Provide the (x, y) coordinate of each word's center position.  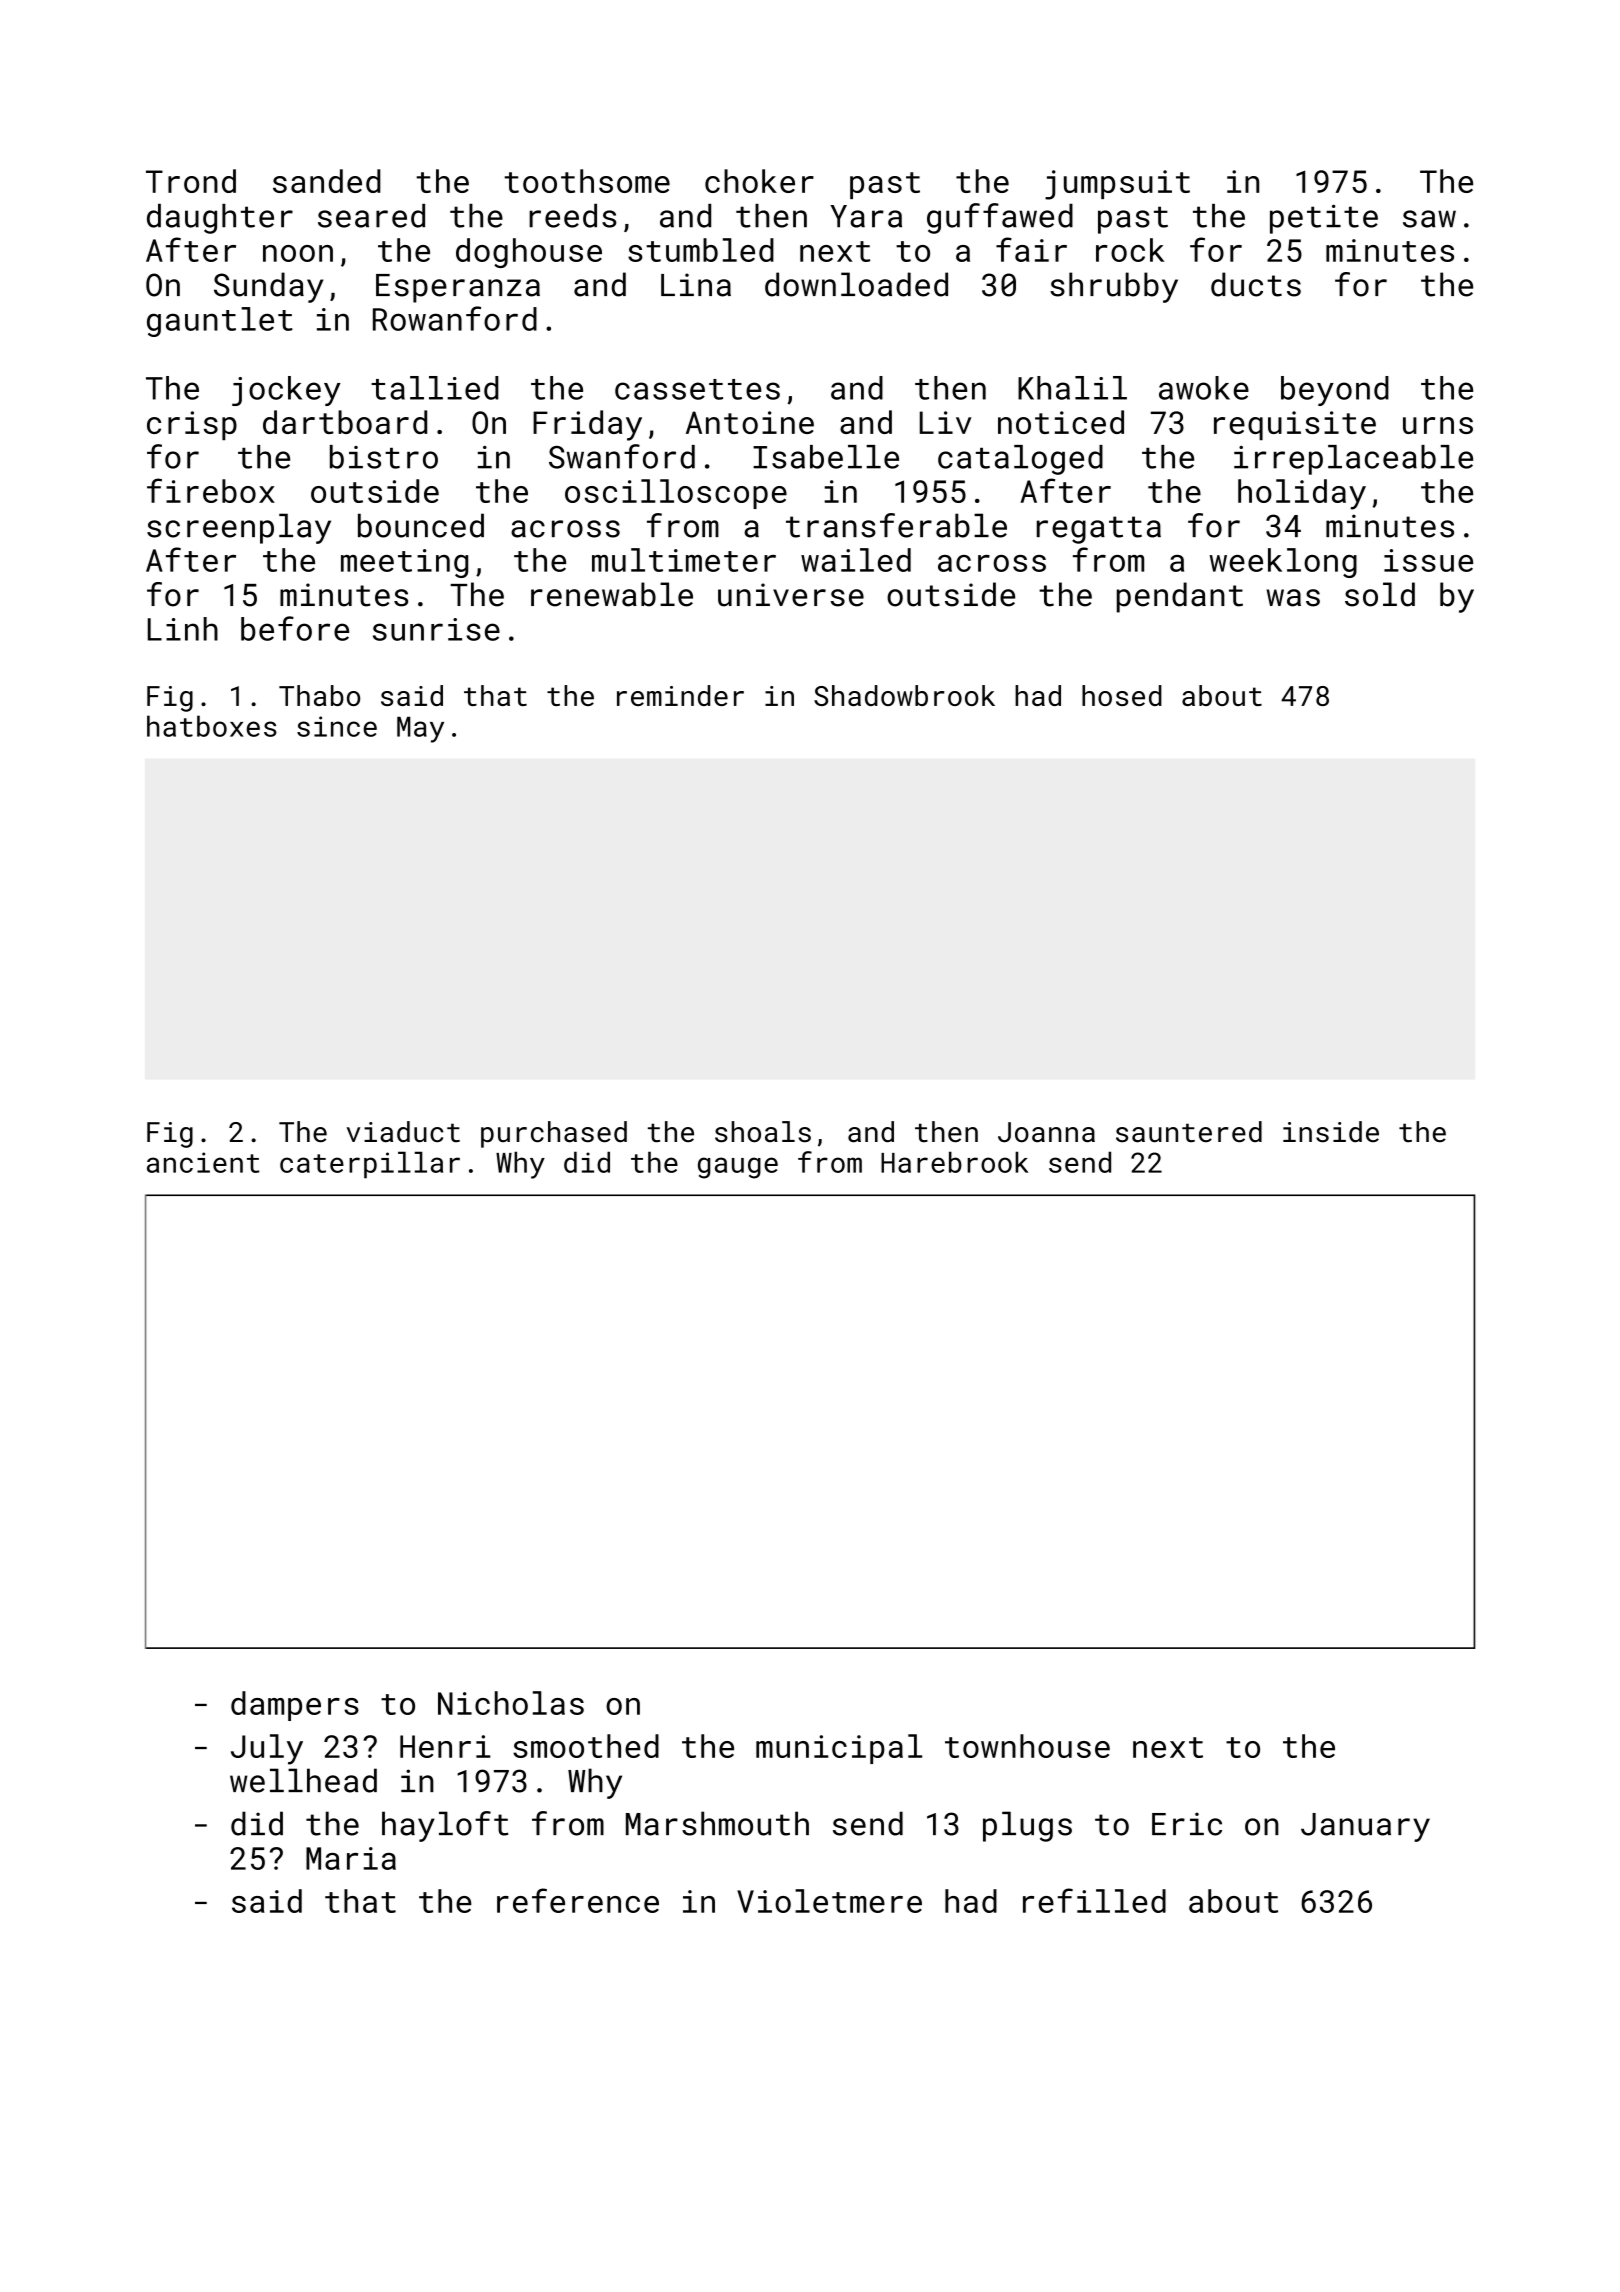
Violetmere (829, 1901)
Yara (866, 216)
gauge (738, 1168)
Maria (351, 1858)
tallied (435, 388)
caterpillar (370, 1165)
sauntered (1189, 1132)
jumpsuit (1117, 185)
